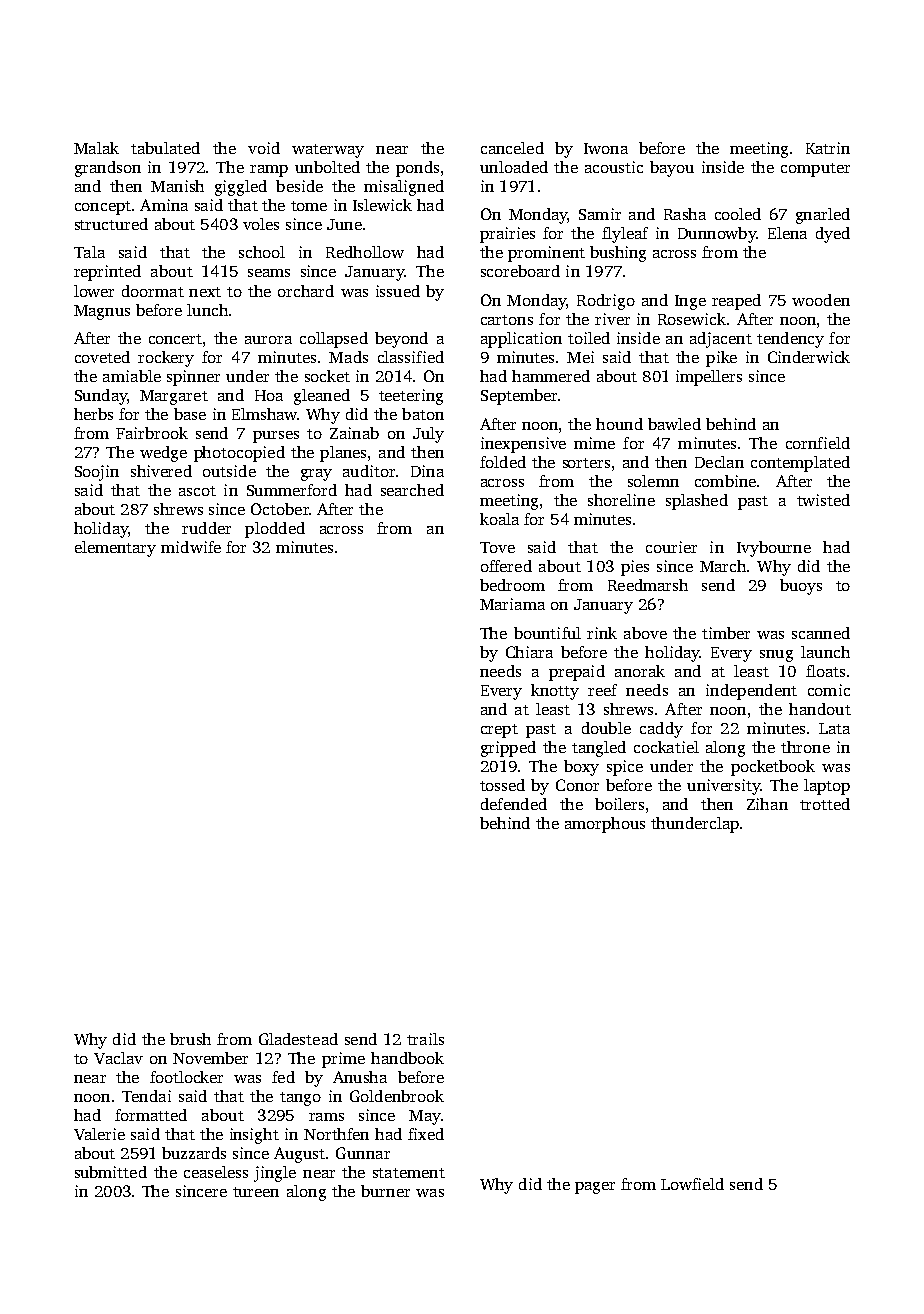 The width and height of the screenshot is (924, 1314). Describe the element at coordinates (825, 804) in the screenshot. I see `trotted` at that location.
